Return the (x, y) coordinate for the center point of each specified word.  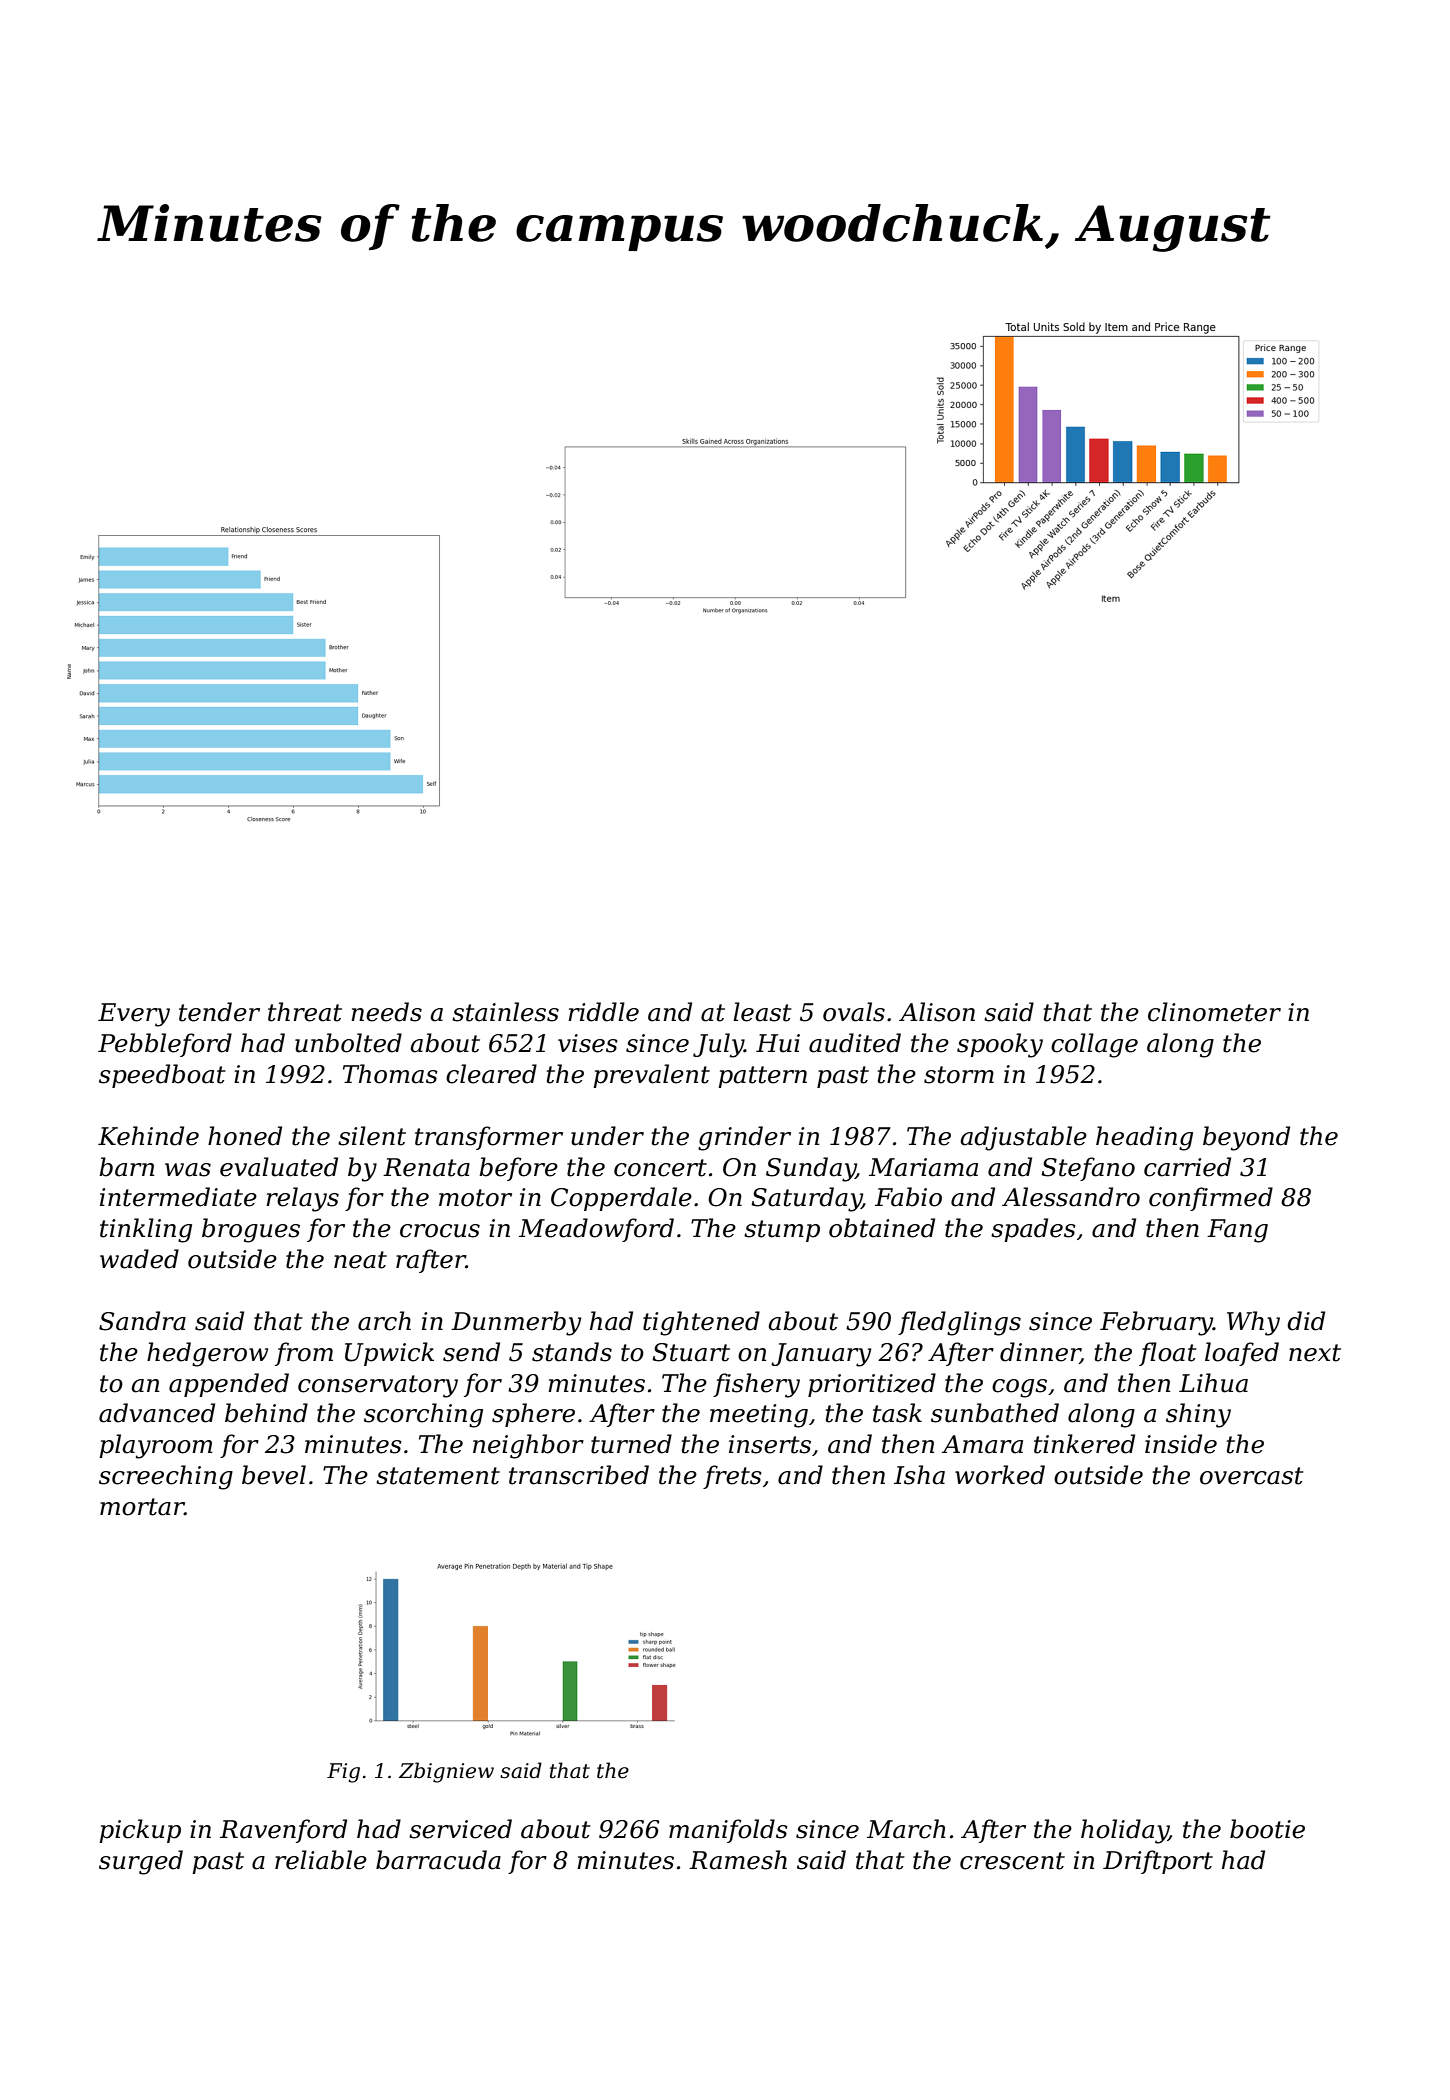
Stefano (1088, 1169)
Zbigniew (446, 1772)
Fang (1237, 1231)
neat (360, 1260)
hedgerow (207, 1354)
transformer (489, 1138)
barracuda (438, 1860)
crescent (1012, 1861)
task (897, 1413)
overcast (1252, 1476)
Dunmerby (516, 1323)
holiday (1125, 1831)
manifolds (728, 1831)
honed (245, 1136)
